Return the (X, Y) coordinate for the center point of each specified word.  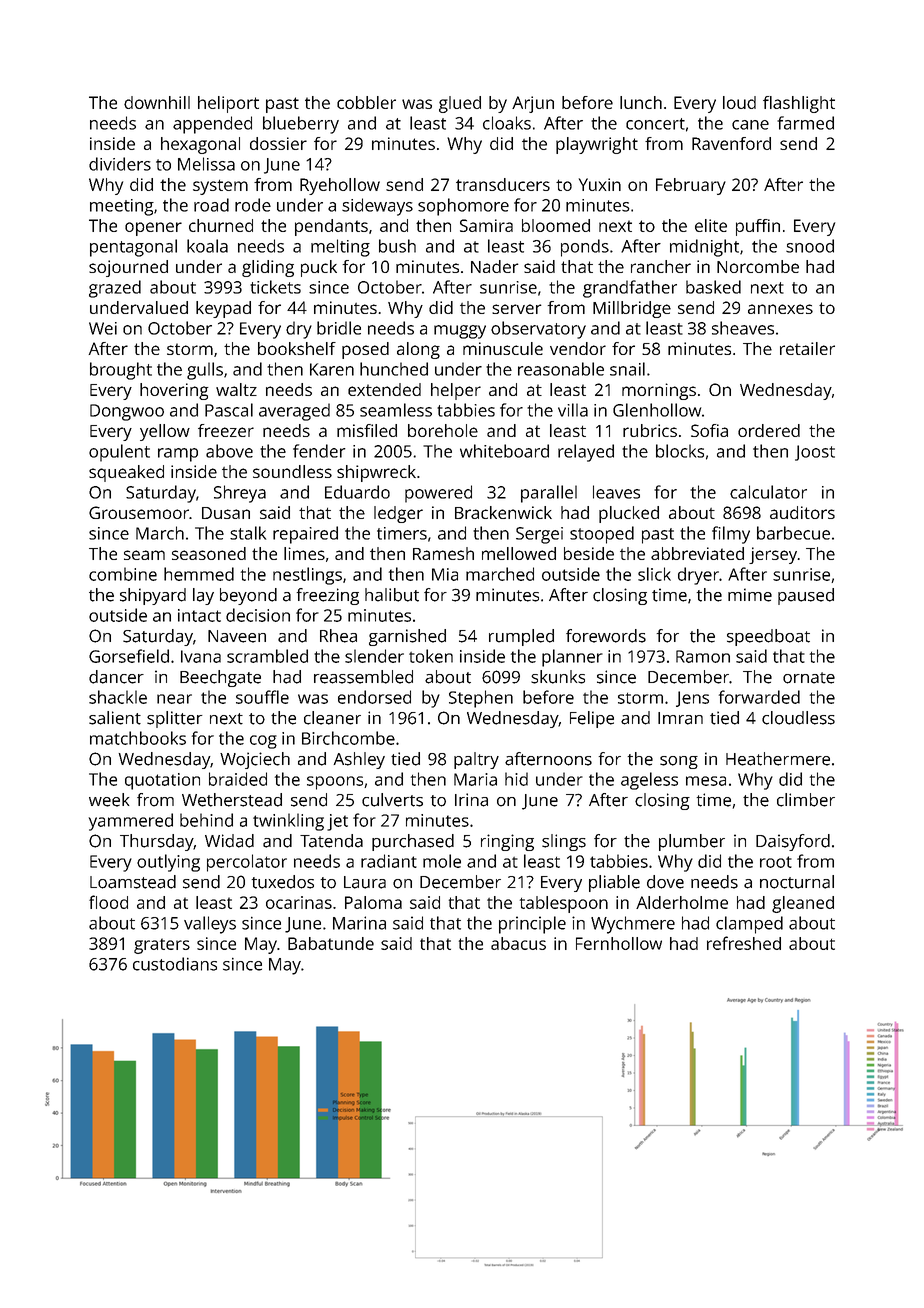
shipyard (153, 596)
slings (564, 842)
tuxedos (283, 882)
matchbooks (138, 738)
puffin (758, 227)
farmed (805, 123)
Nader (495, 266)
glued (460, 104)
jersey (773, 555)
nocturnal (797, 882)
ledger (398, 514)
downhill (157, 102)
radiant (389, 861)
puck (319, 268)
